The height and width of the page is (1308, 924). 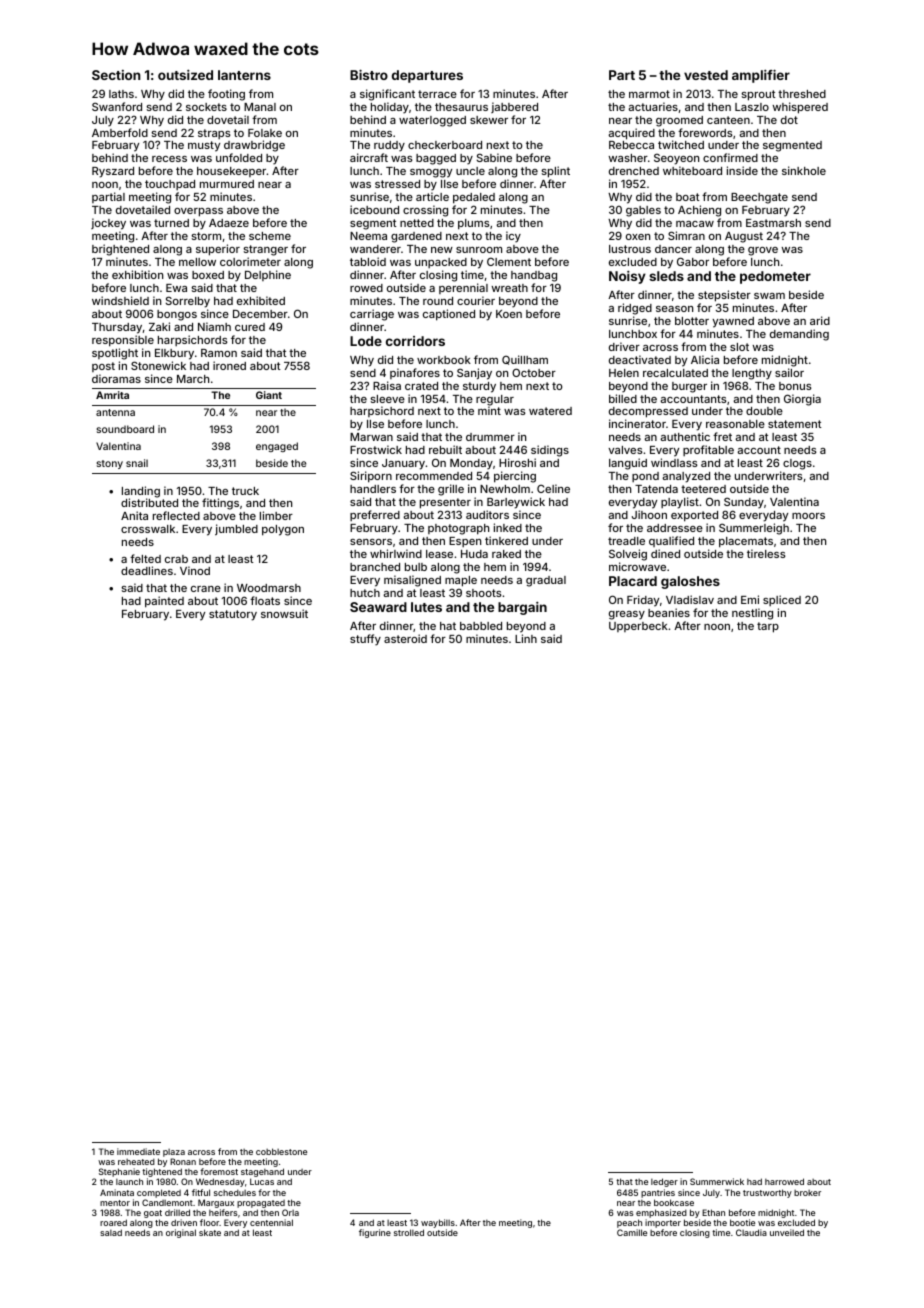 I want to click on Upperbeck, so click(x=638, y=627).
